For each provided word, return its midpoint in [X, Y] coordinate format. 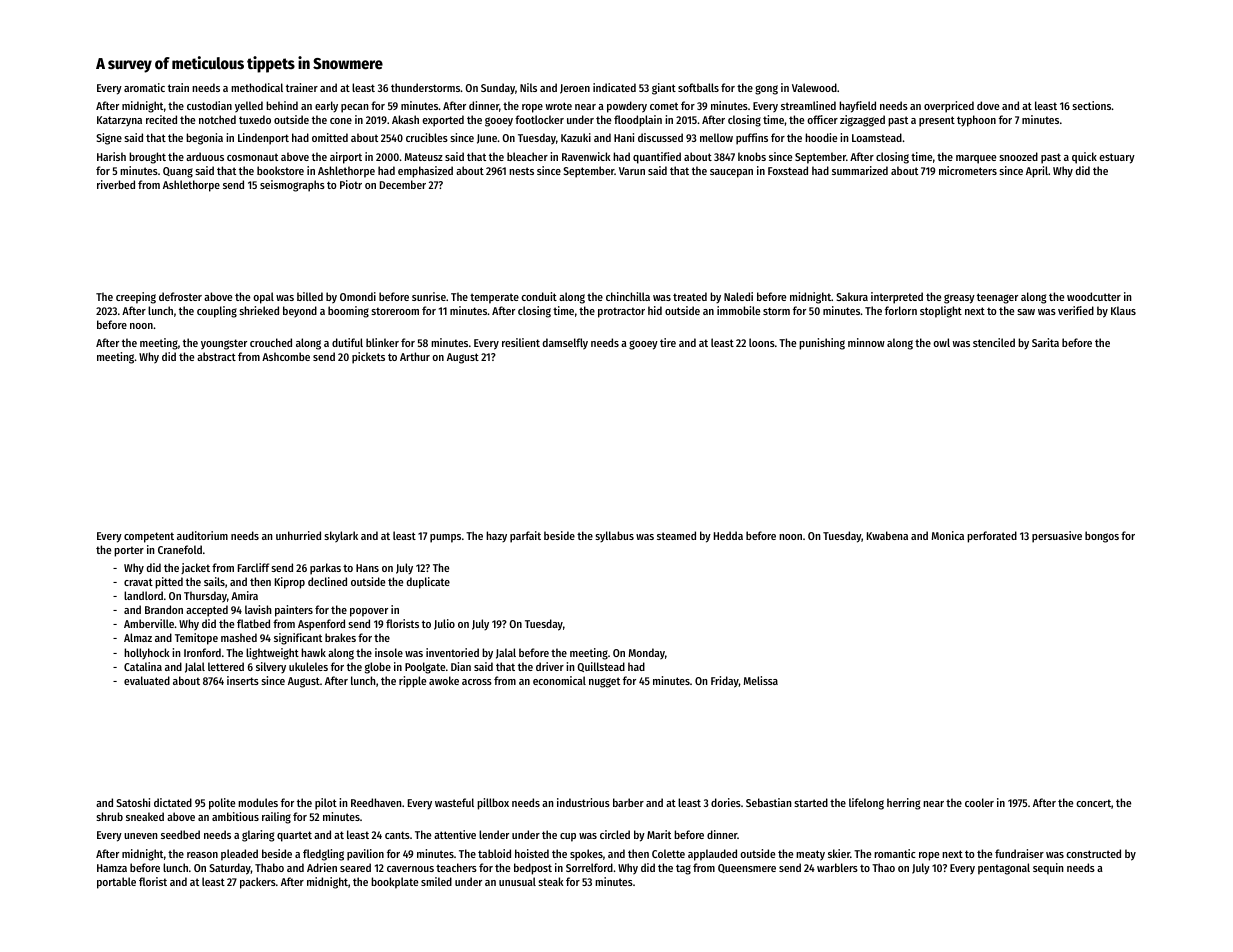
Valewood [814, 87]
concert [1093, 803]
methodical [257, 87]
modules [258, 802]
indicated [614, 87]
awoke [444, 680]
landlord [143, 595]
